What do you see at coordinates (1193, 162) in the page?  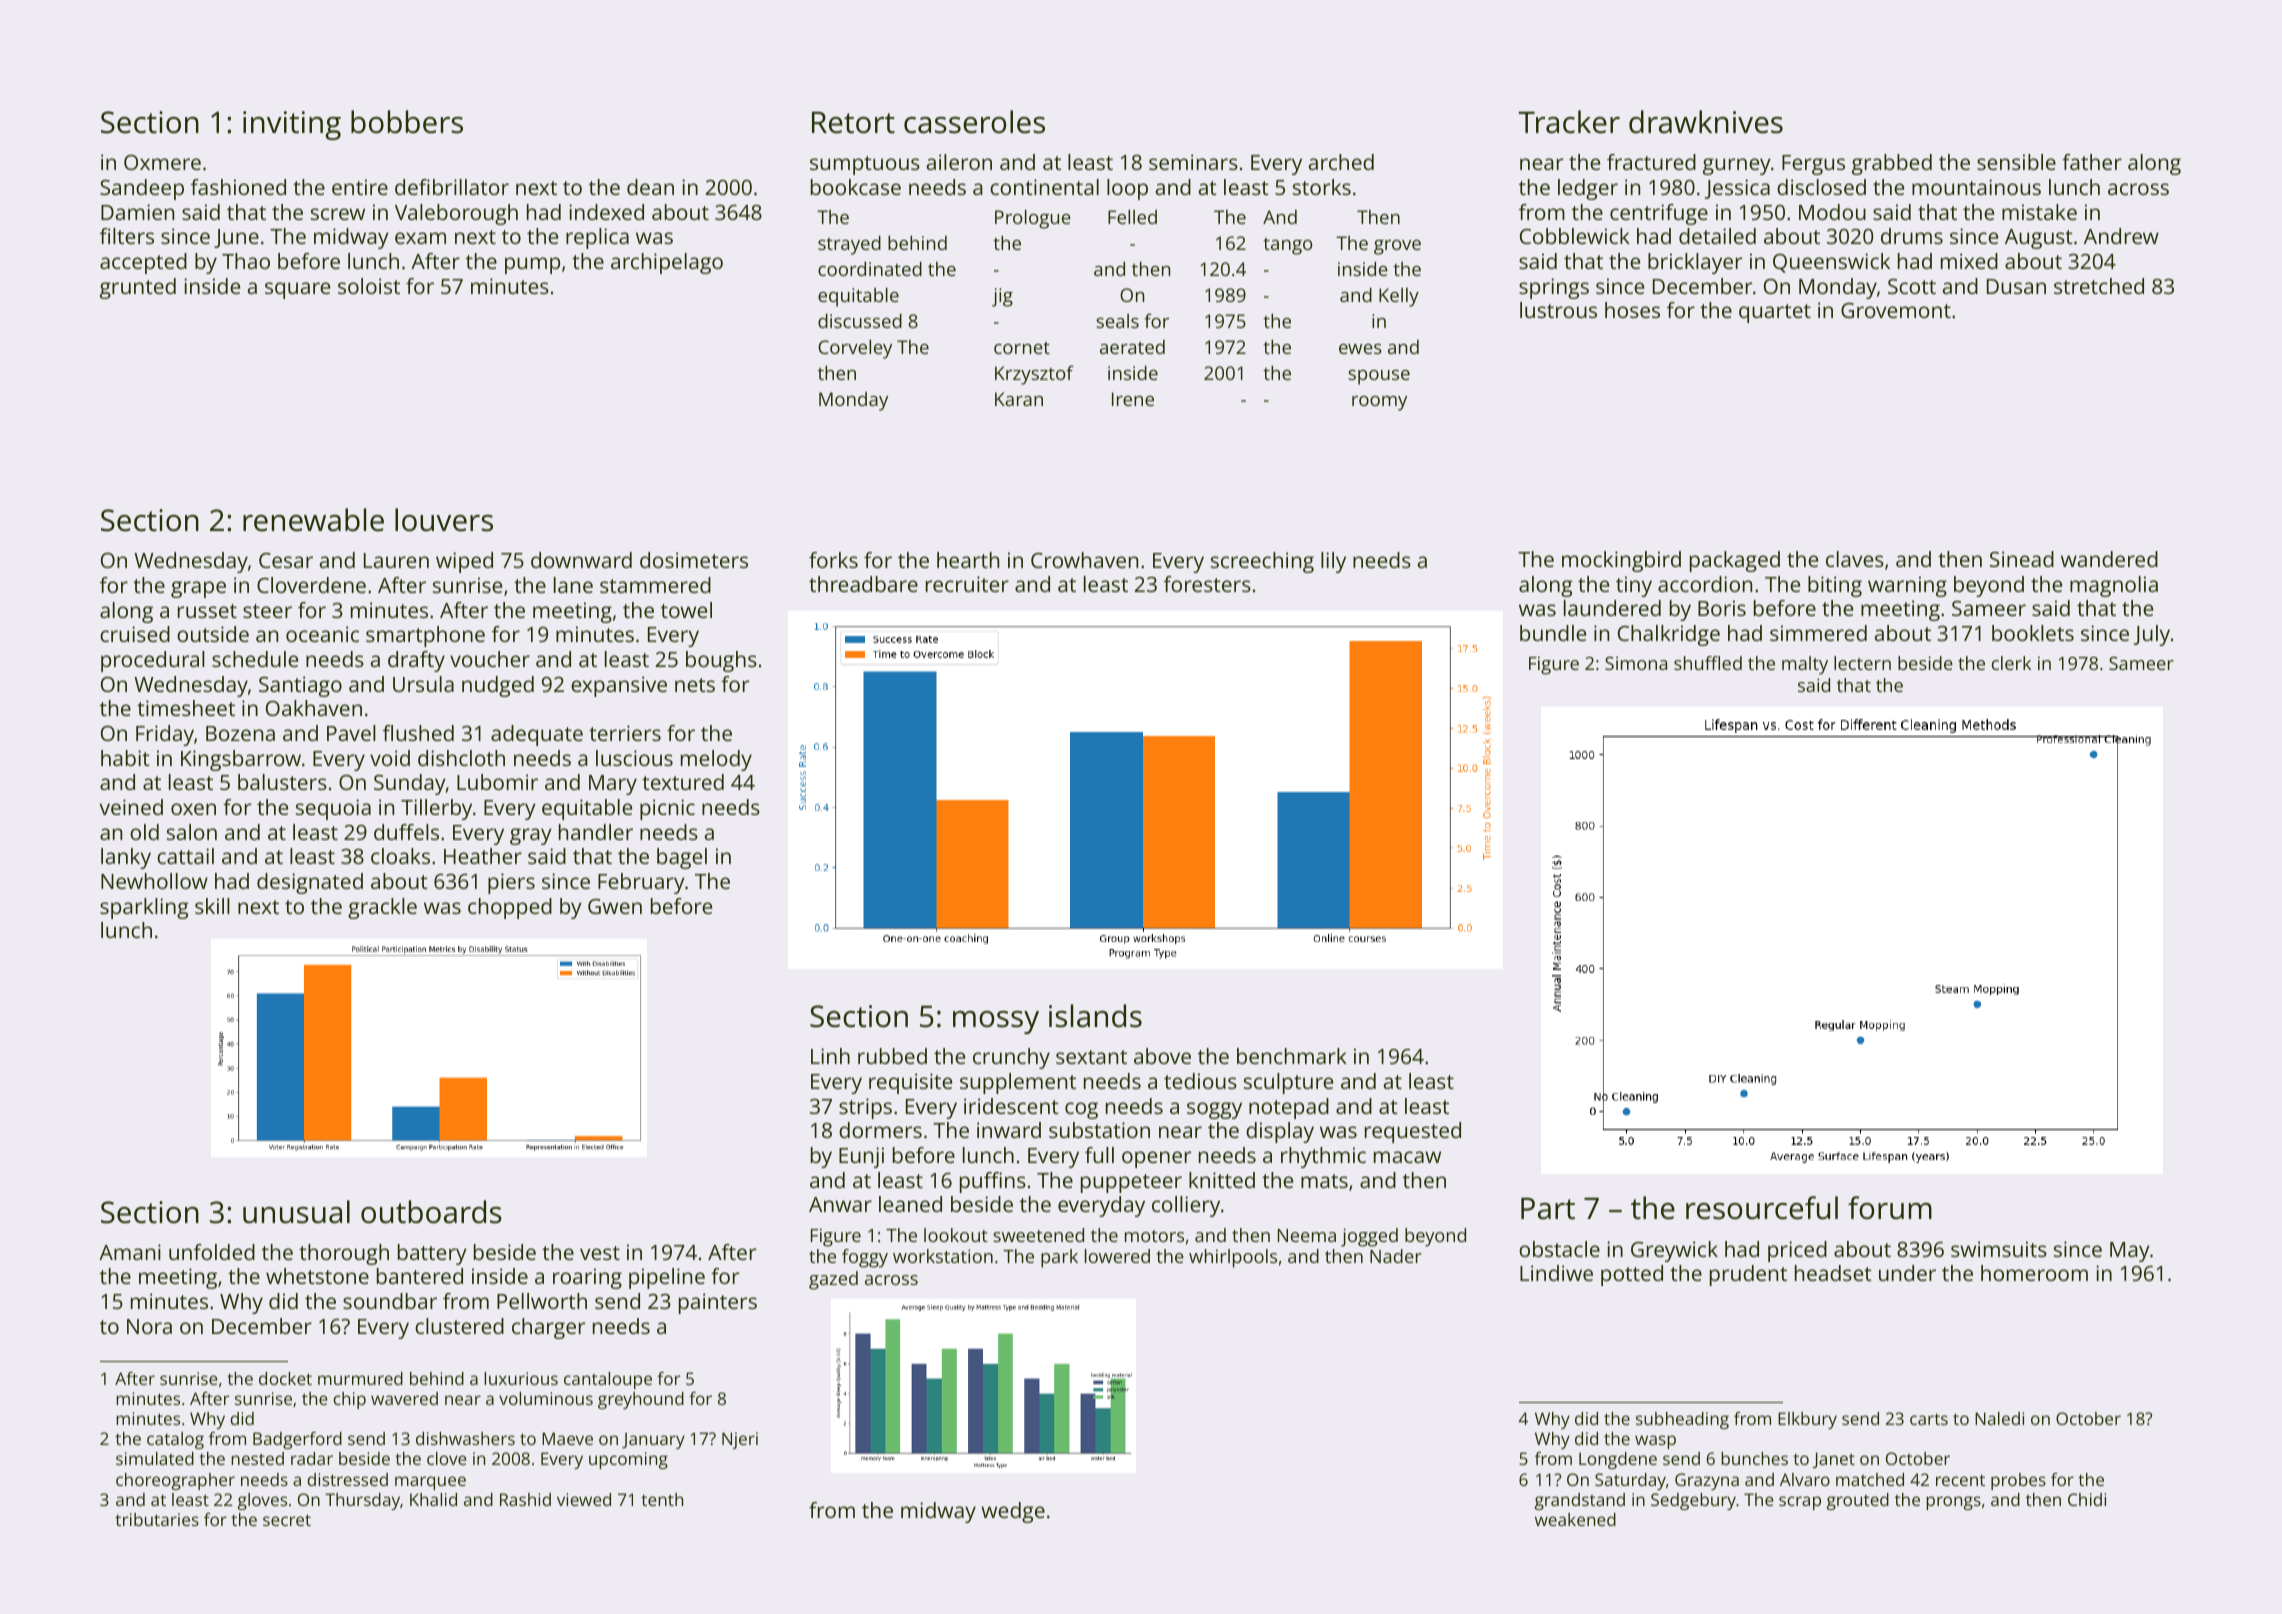 I see `seminars` at bounding box center [1193, 162].
